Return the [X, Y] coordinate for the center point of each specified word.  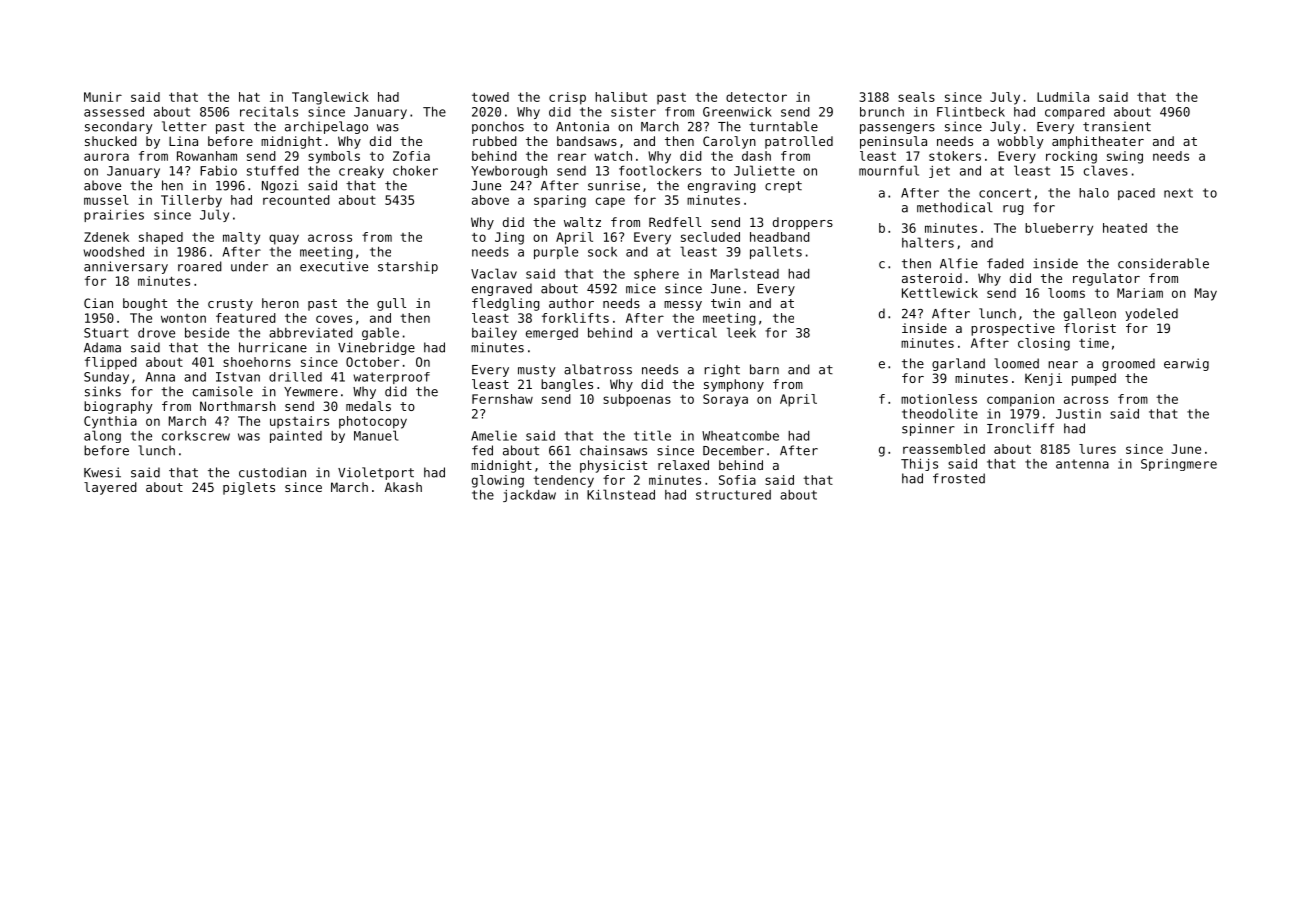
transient [1117, 126]
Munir [103, 97]
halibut [621, 97]
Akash [403, 487]
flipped [111, 363]
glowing [498, 481]
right [722, 370]
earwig [1186, 364]
